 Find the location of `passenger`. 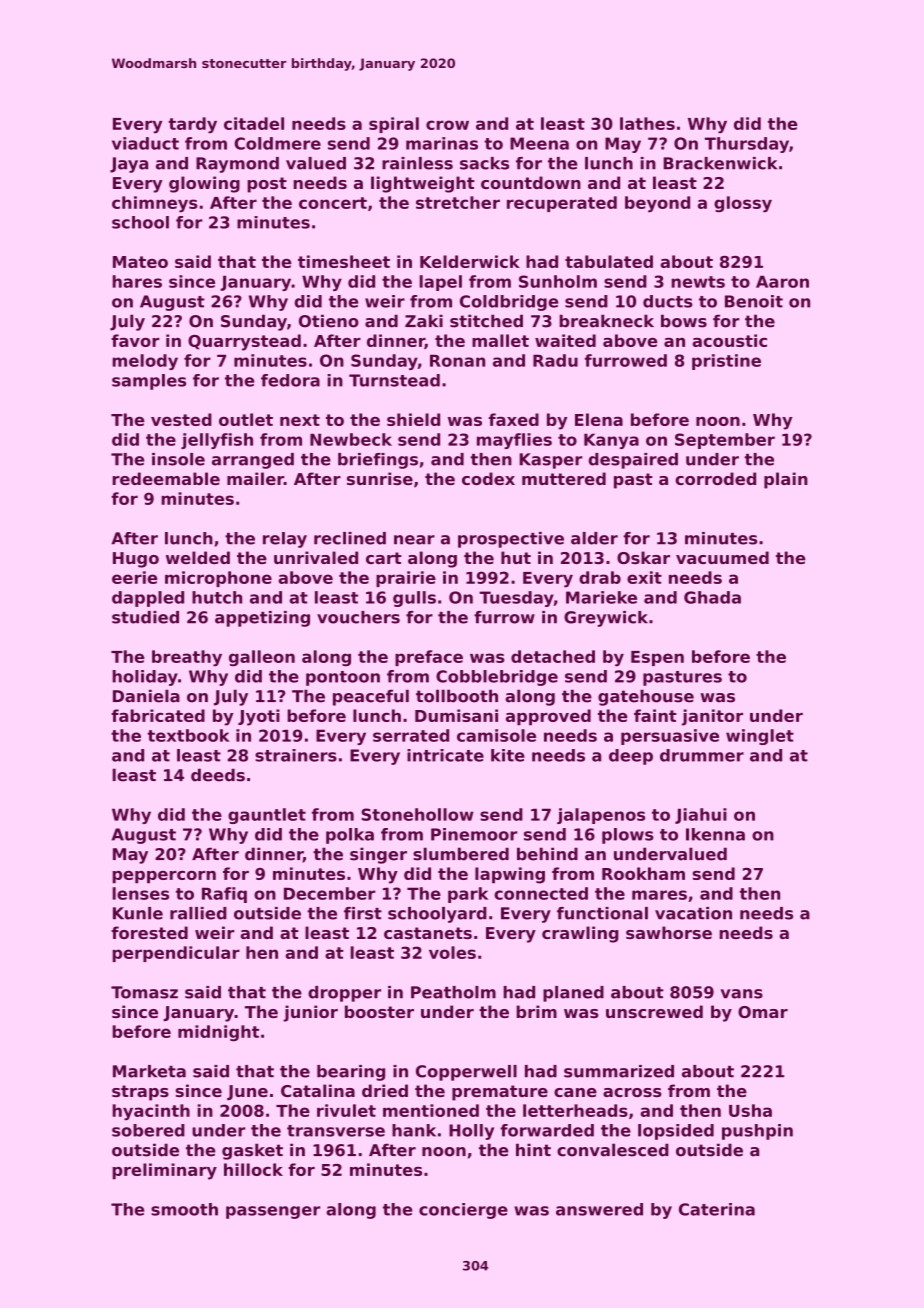

passenger is located at coordinates (273, 1212).
